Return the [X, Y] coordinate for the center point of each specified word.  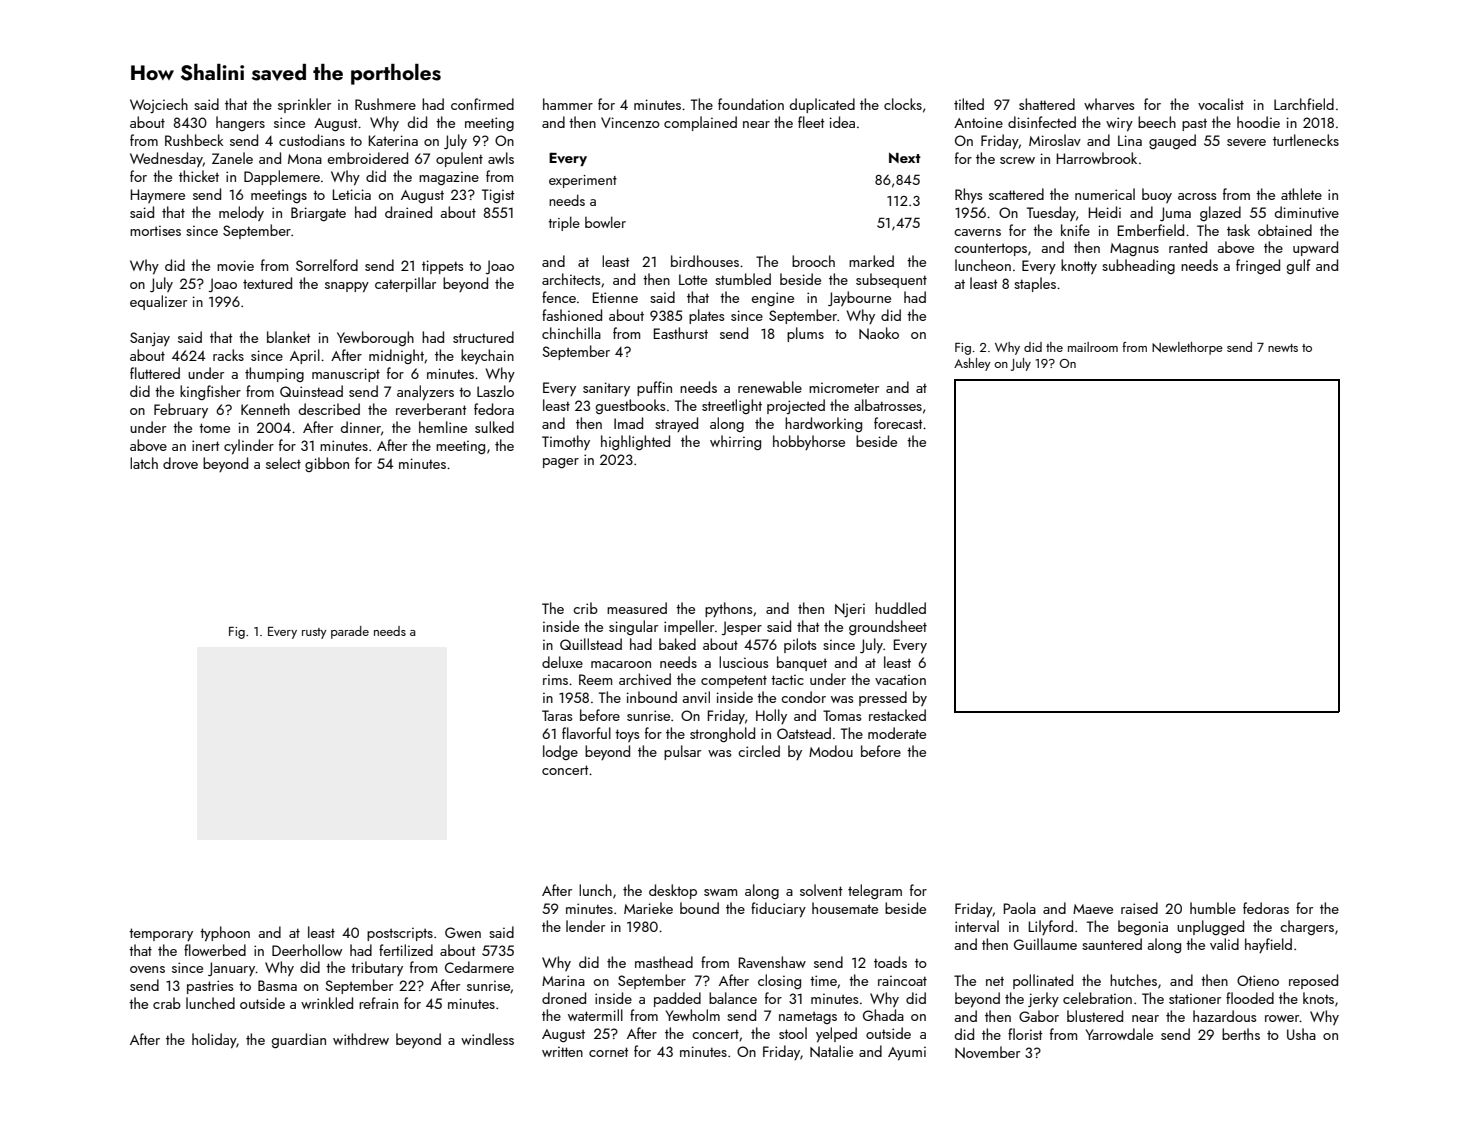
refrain [378, 1003]
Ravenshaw [772, 962]
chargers [1307, 927]
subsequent [891, 280]
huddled [900, 608]
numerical [1105, 194]
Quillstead [591, 644]
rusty [314, 633]
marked [871, 261]
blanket [288, 337]
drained [408, 212]
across [1197, 196]
